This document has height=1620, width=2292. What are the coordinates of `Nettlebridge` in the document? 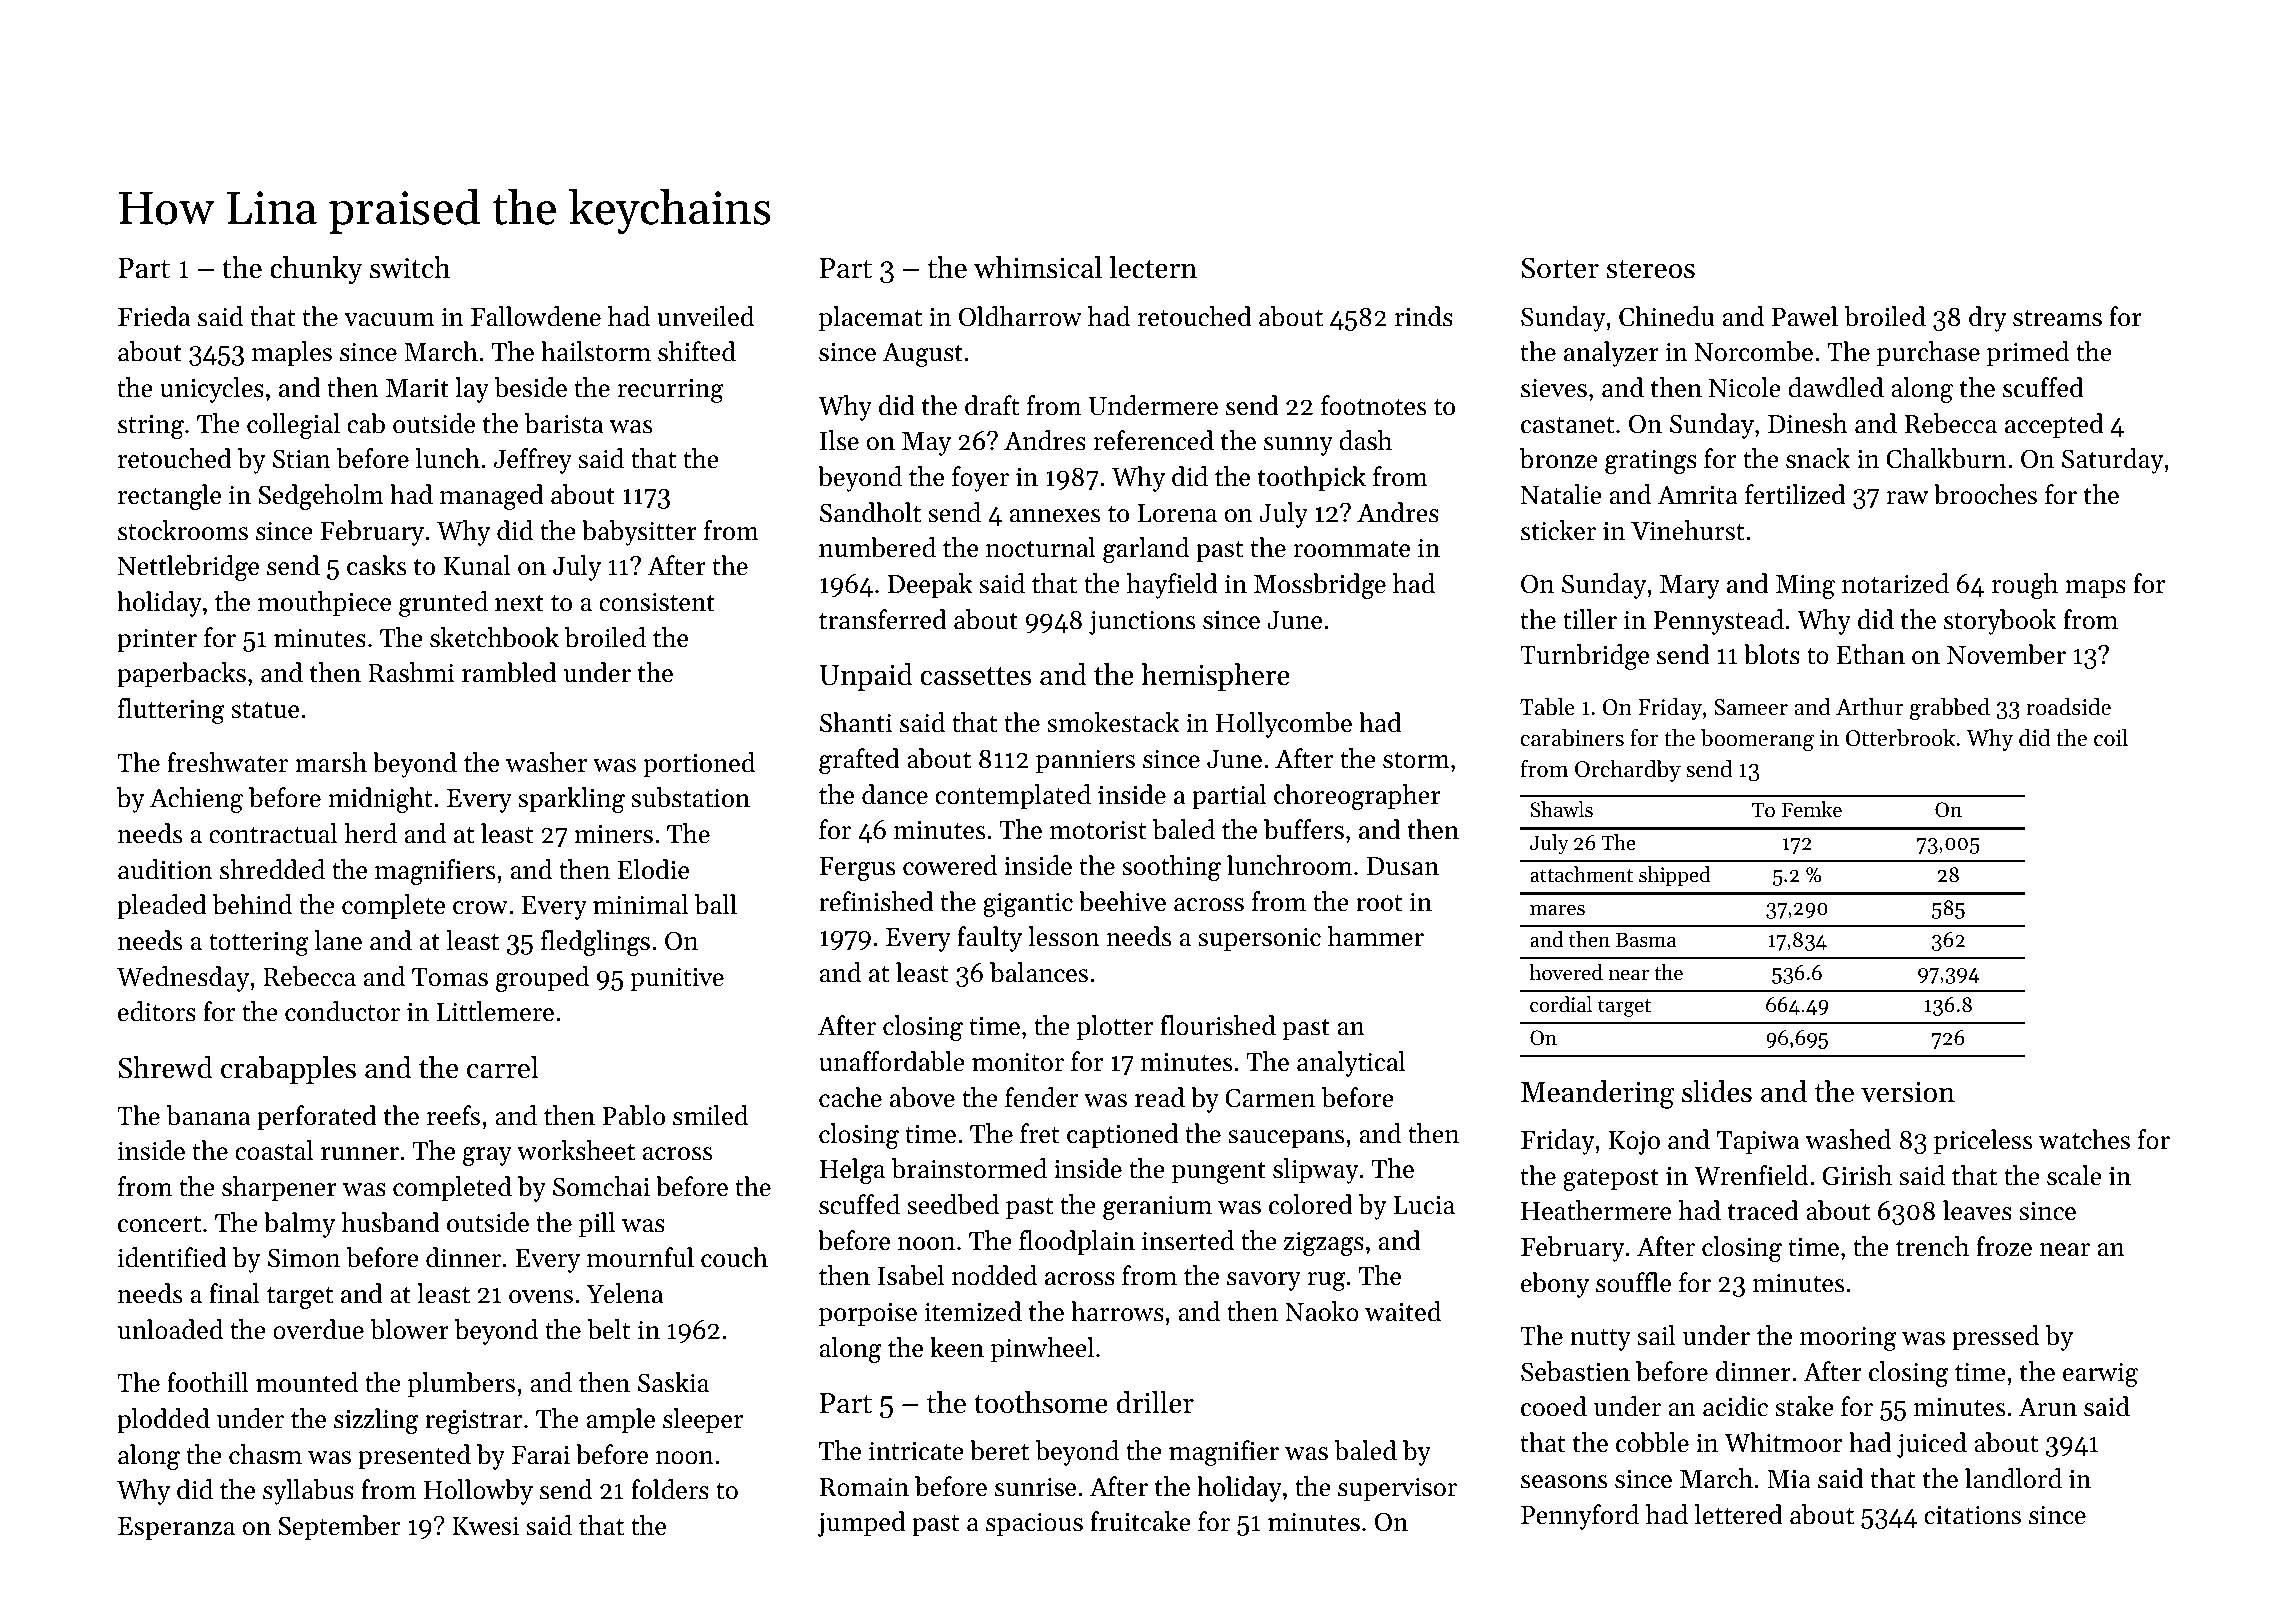 It's located at (188, 568).
